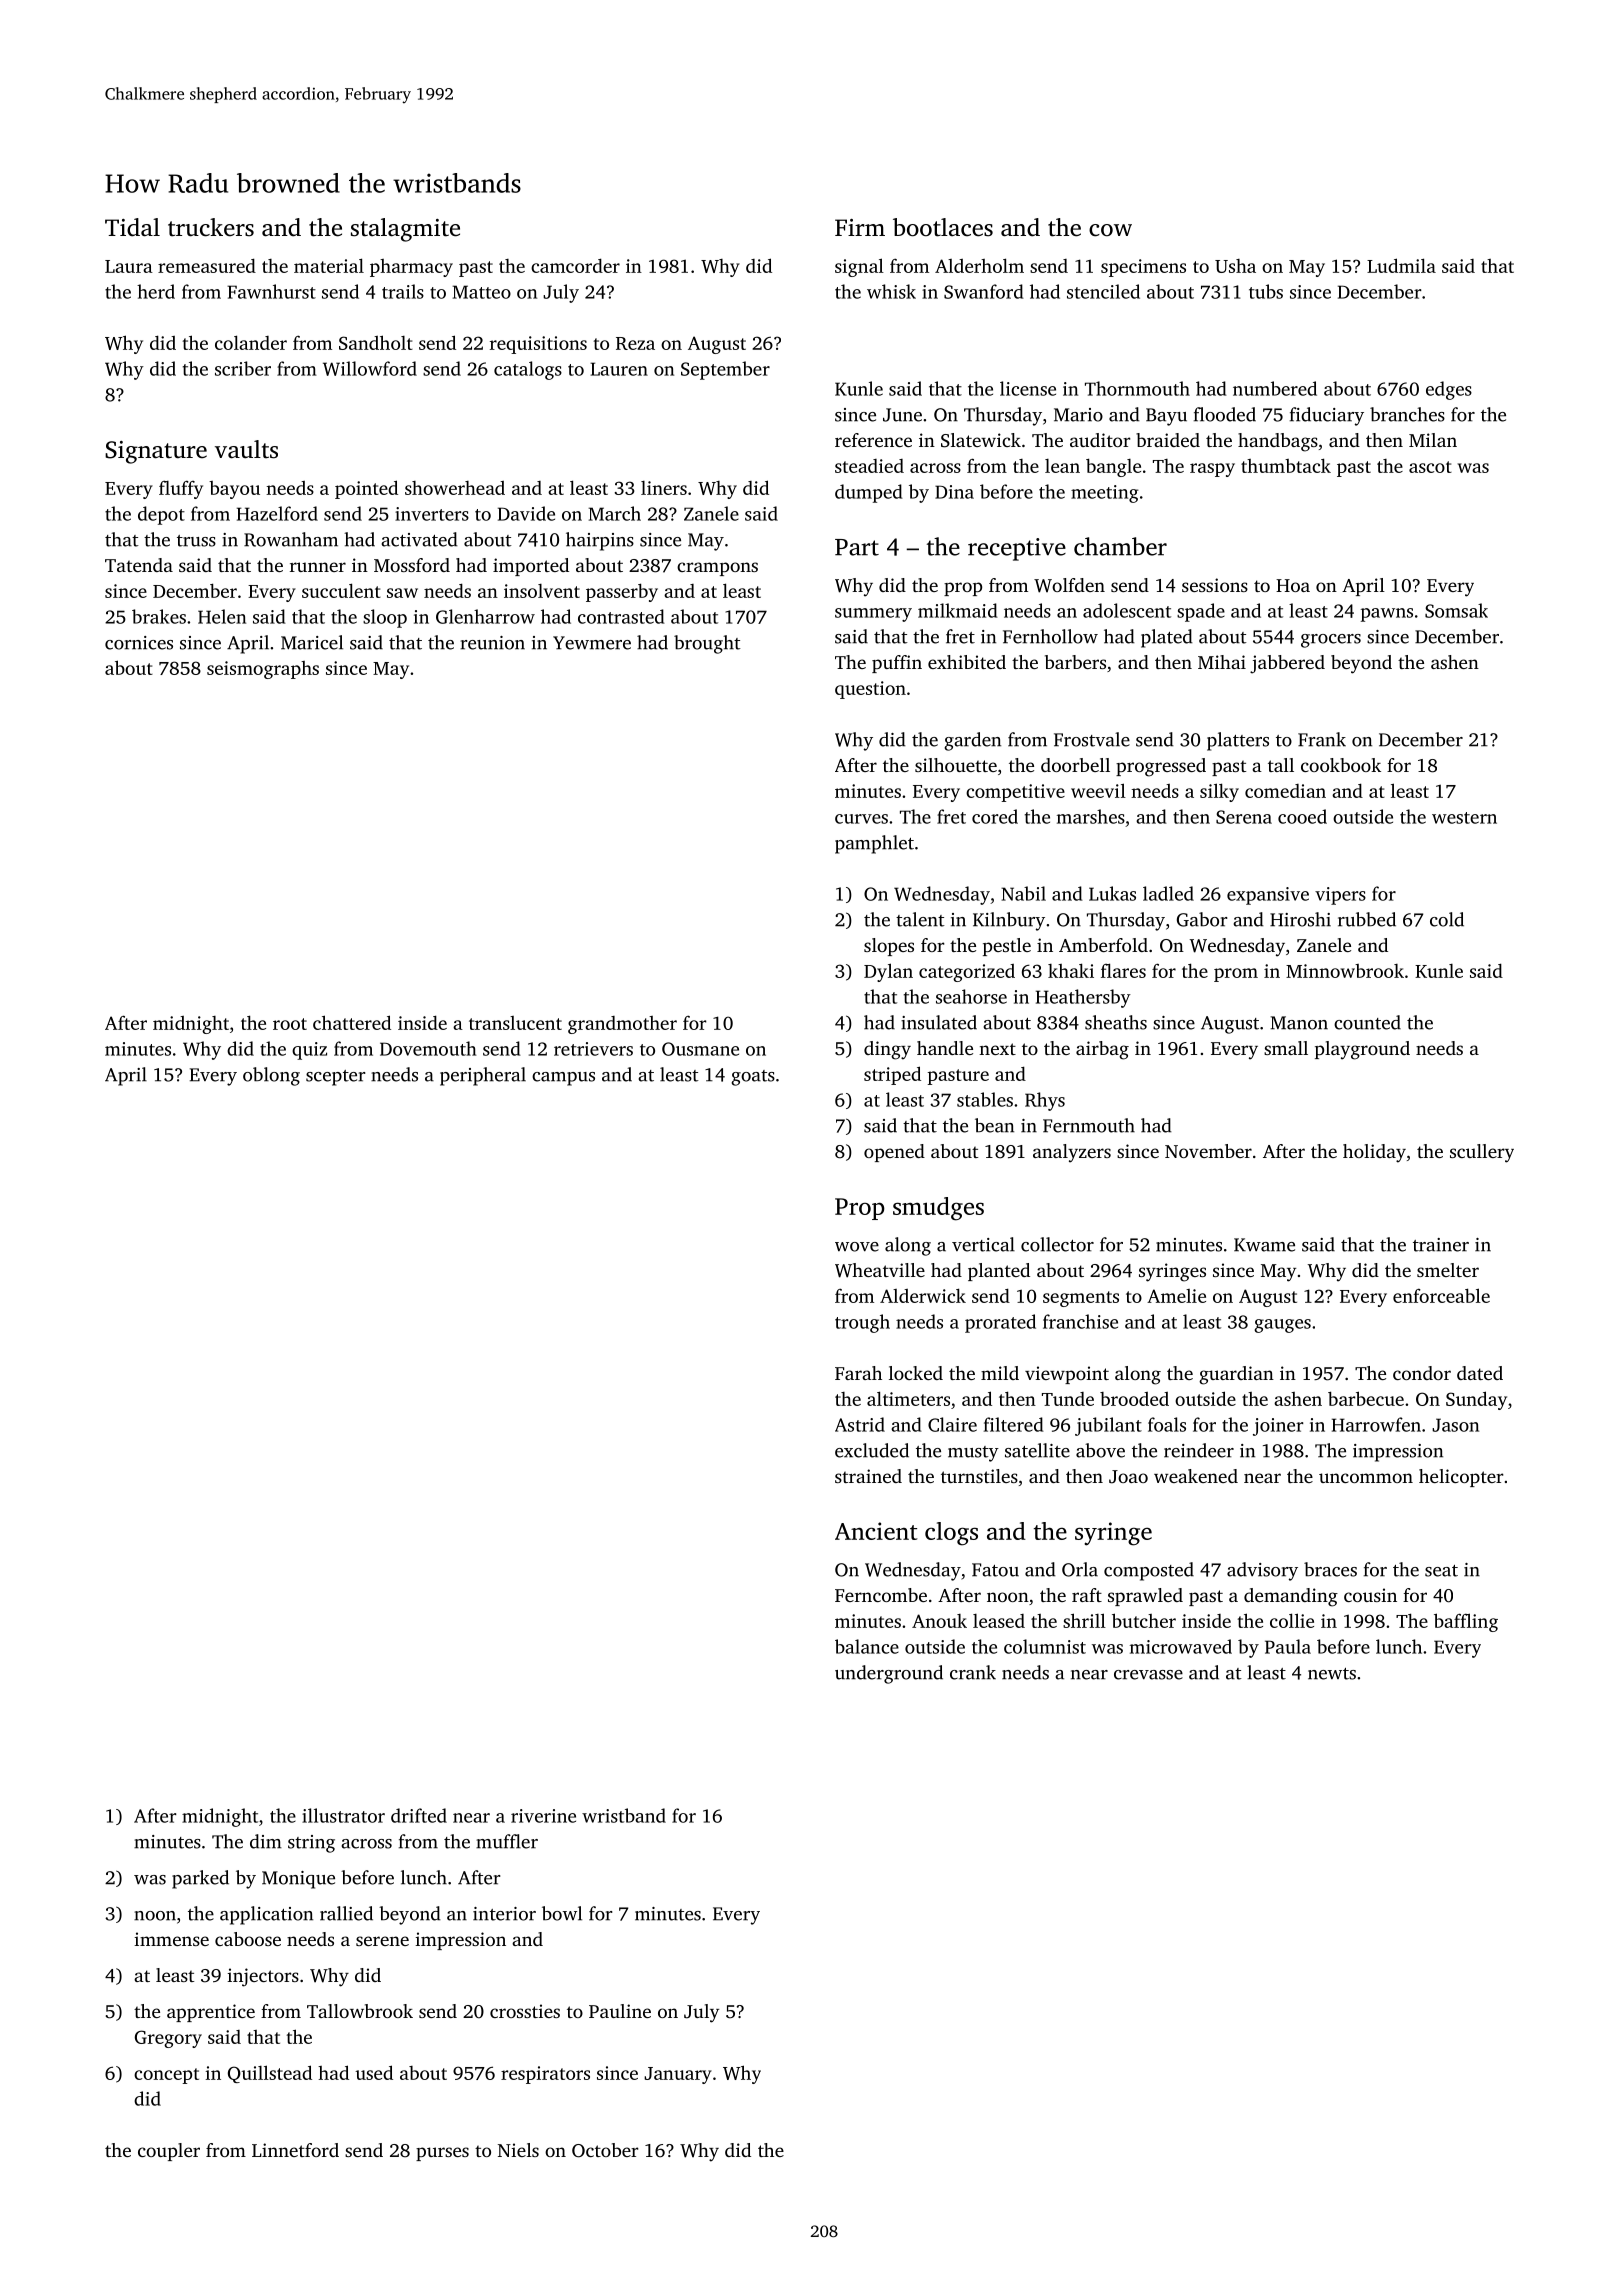 This screenshot has width=1620, height=2292. I want to click on Ancient, so click(876, 1531).
